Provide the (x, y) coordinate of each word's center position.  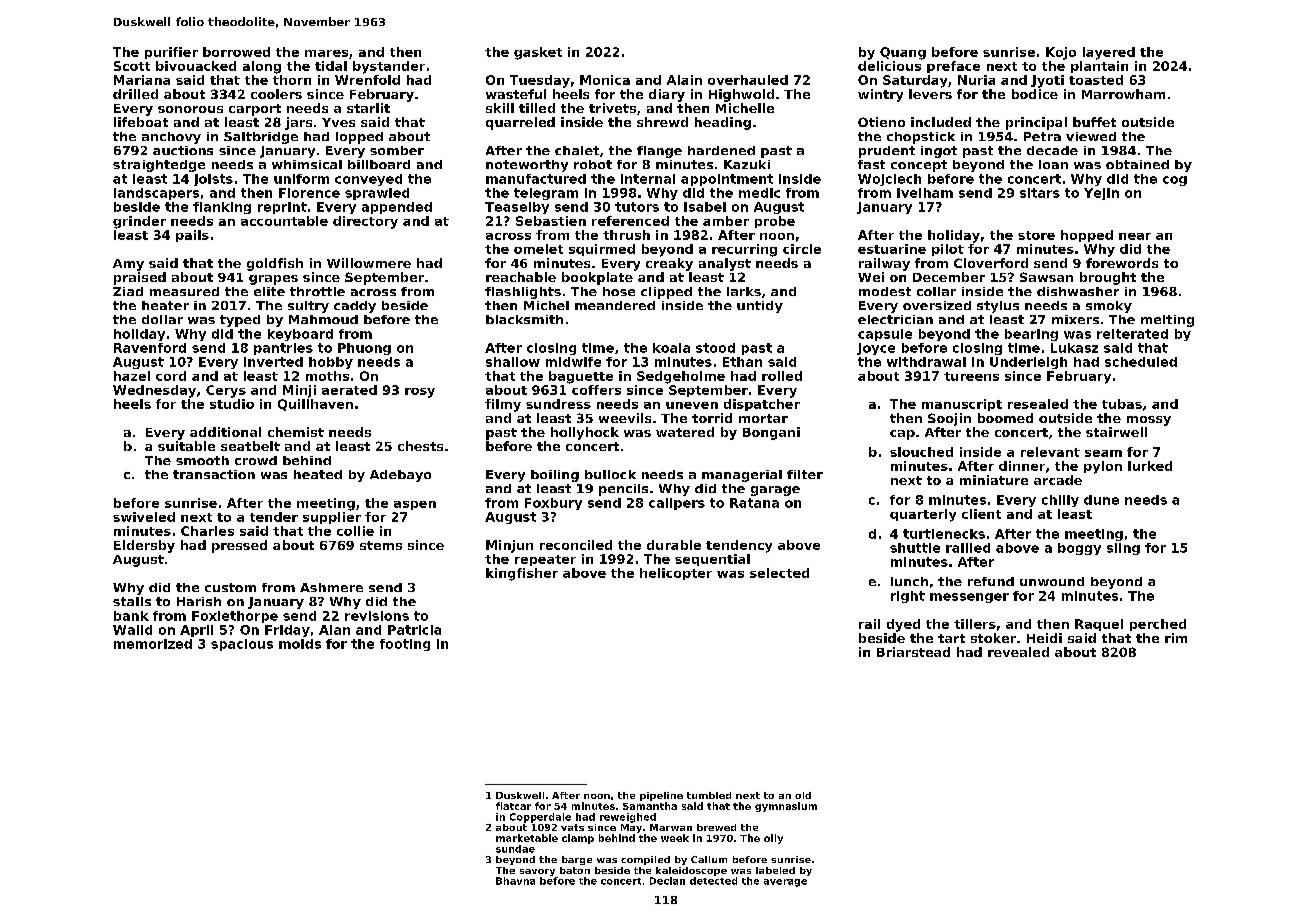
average (785, 883)
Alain (684, 80)
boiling (555, 476)
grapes (273, 280)
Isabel (705, 207)
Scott (132, 66)
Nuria (976, 80)
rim (1176, 638)
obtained (1137, 164)
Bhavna (515, 881)
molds (300, 644)
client (981, 514)
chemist (296, 432)
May (631, 828)
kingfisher (522, 574)
